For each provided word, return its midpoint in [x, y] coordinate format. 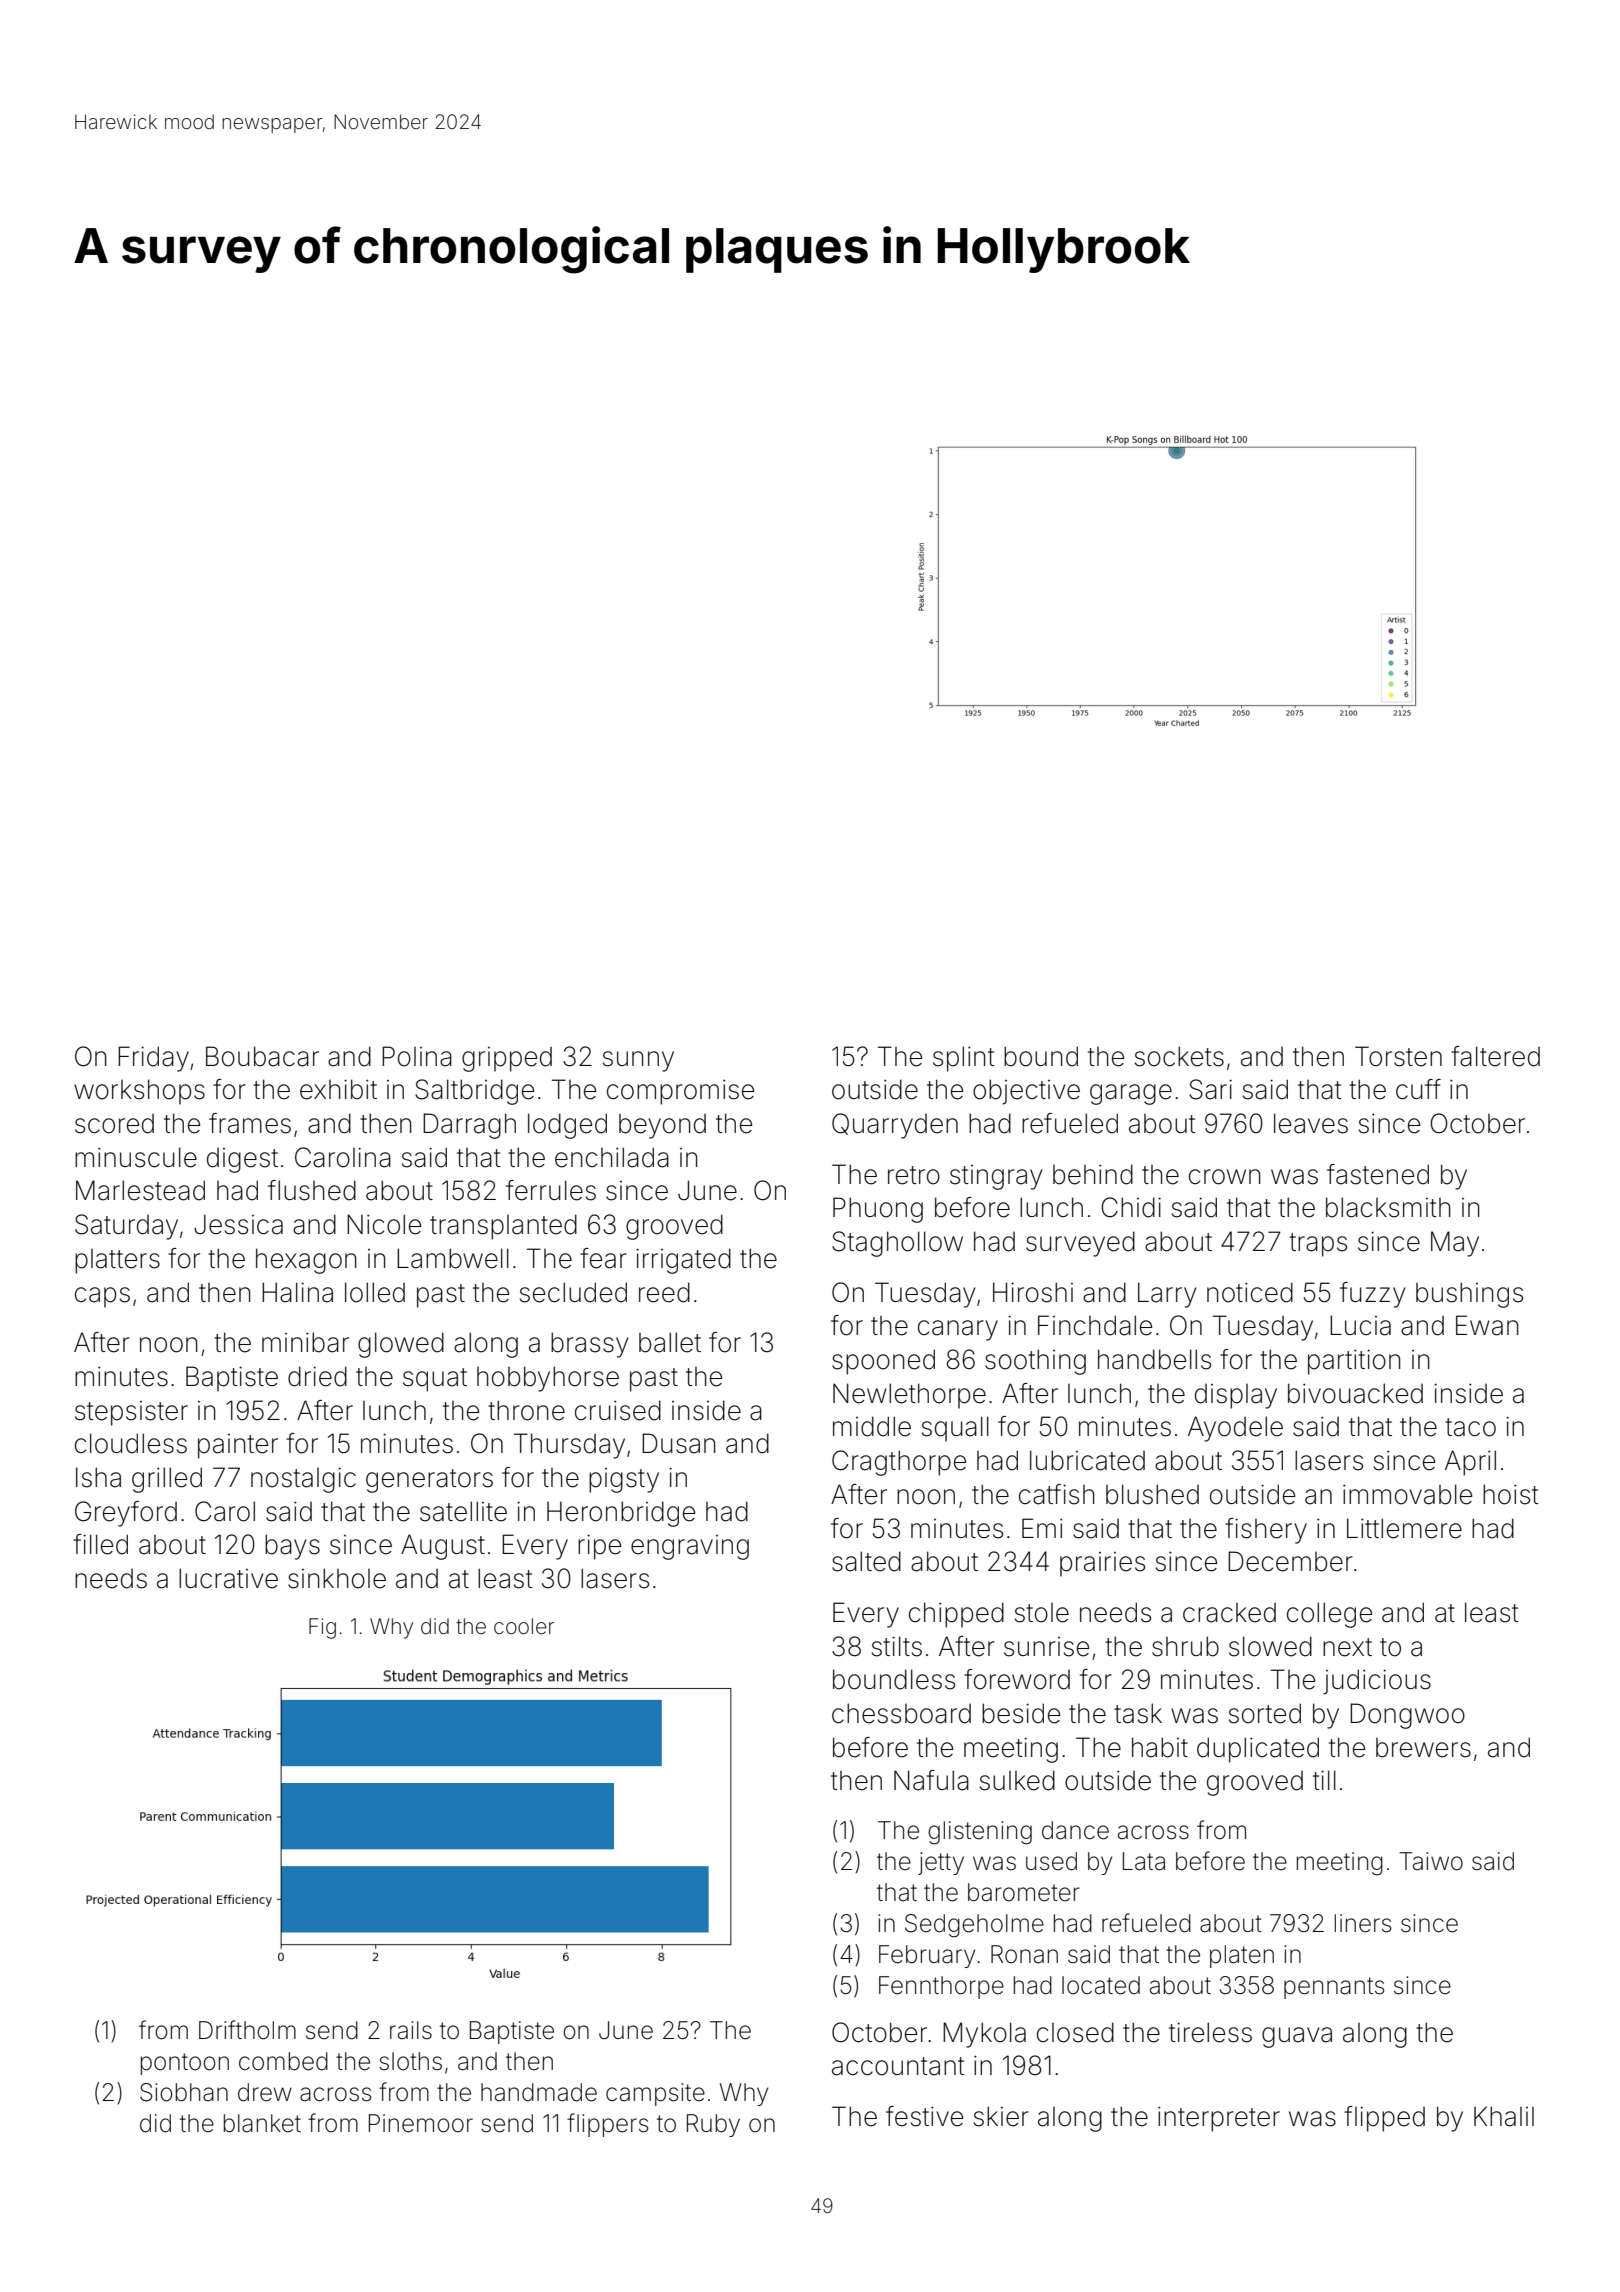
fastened [1378, 1174]
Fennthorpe [941, 1987]
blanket [262, 2123]
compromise [680, 1092]
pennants [1334, 1988]
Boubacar [262, 1056]
